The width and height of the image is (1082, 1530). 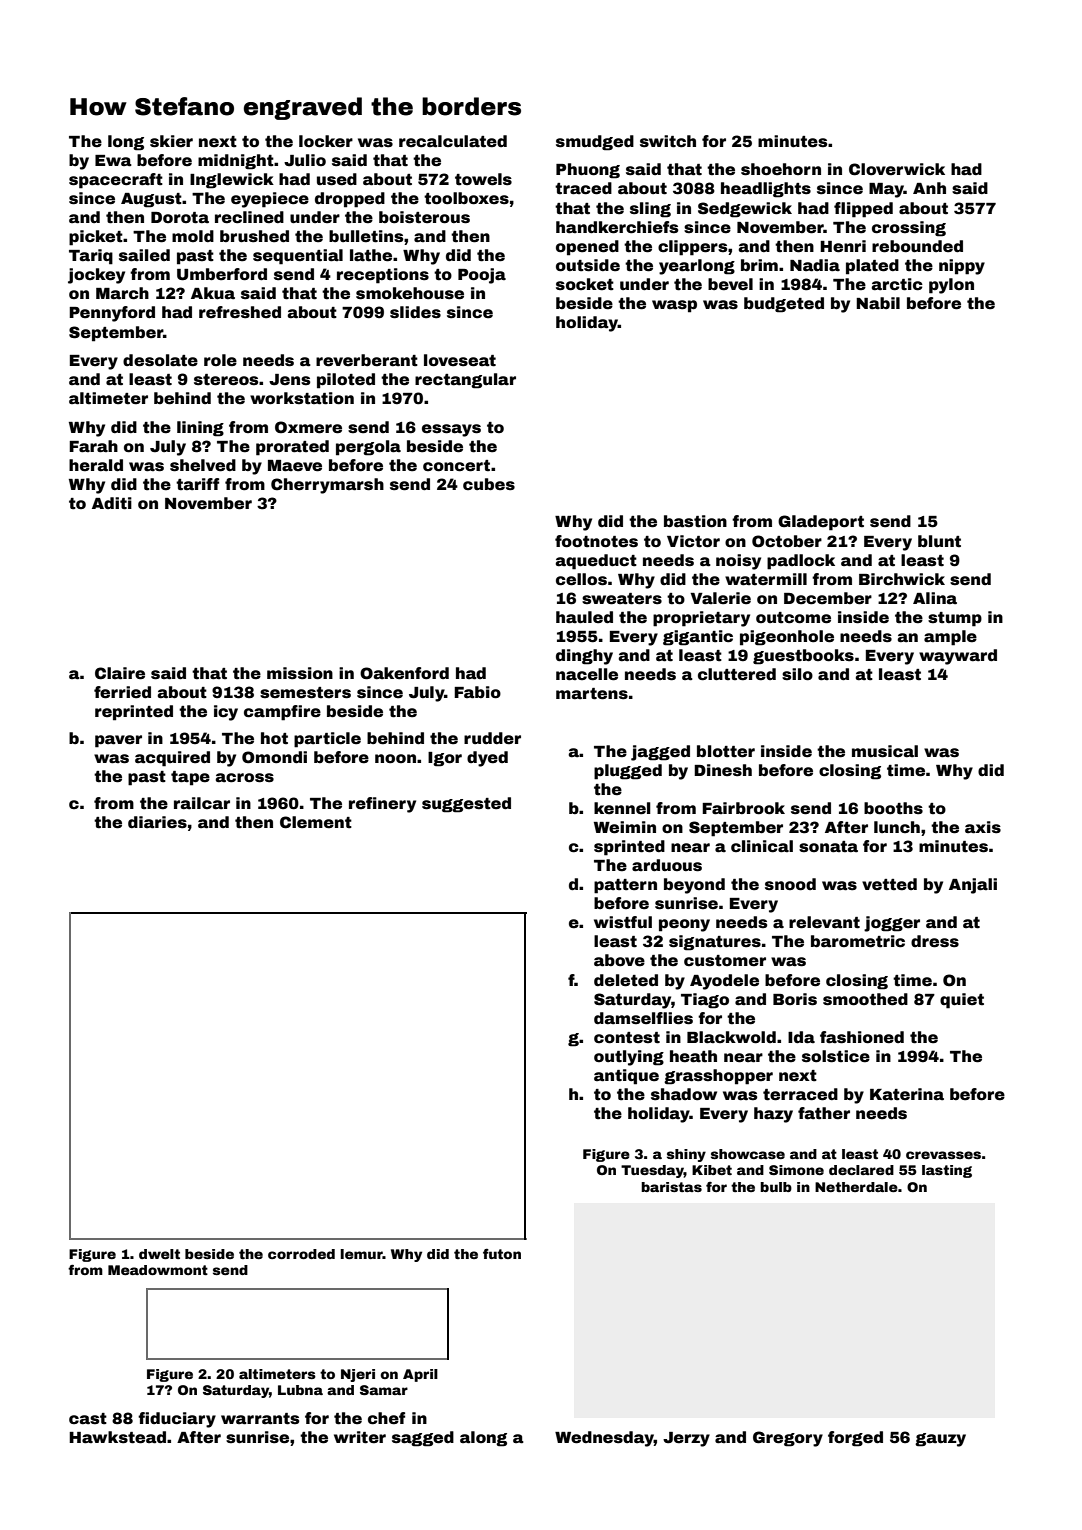 I want to click on Fabio, so click(x=477, y=692).
